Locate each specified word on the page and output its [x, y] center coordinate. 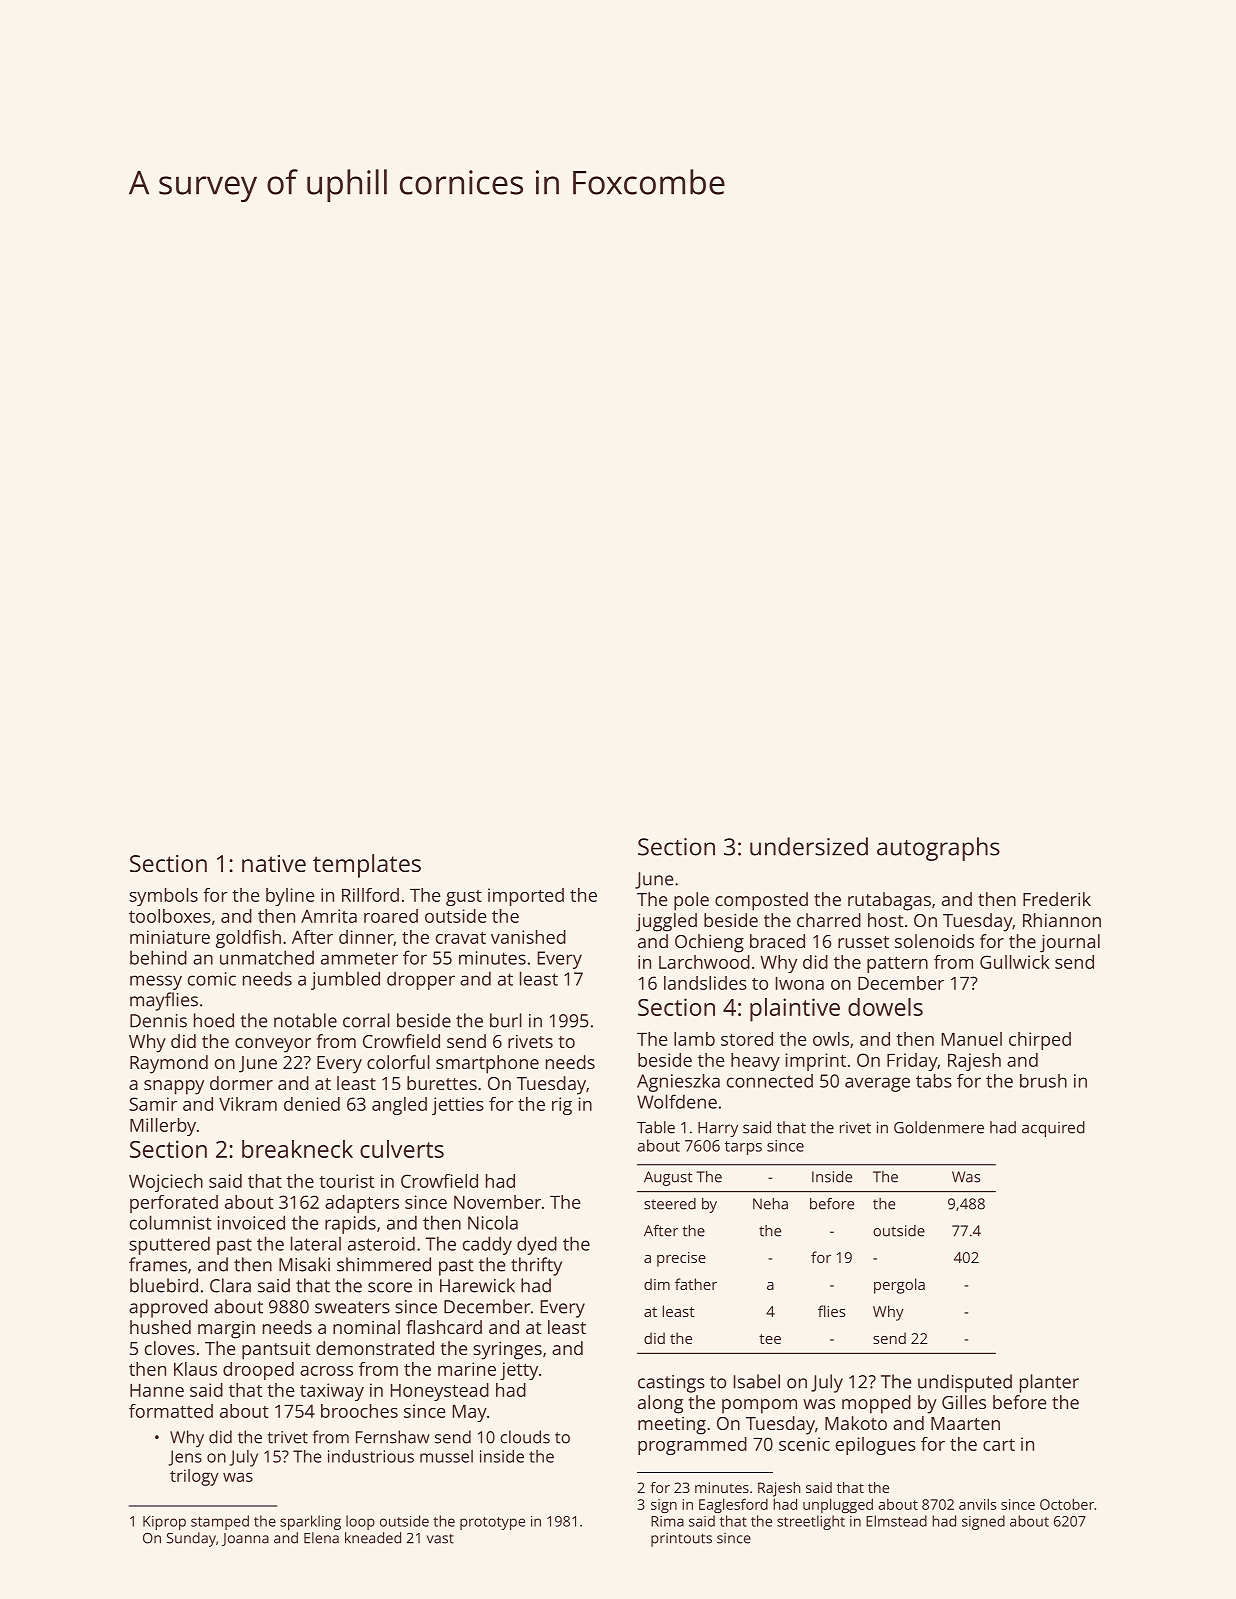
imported [526, 897]
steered [670, 1204]
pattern [897, 965]
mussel [446, 1456]
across [326, 1371]
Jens [185, 1458]
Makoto [856, 1423]
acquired [1053, 1129]
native [274, 863]
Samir [153, 1104]
